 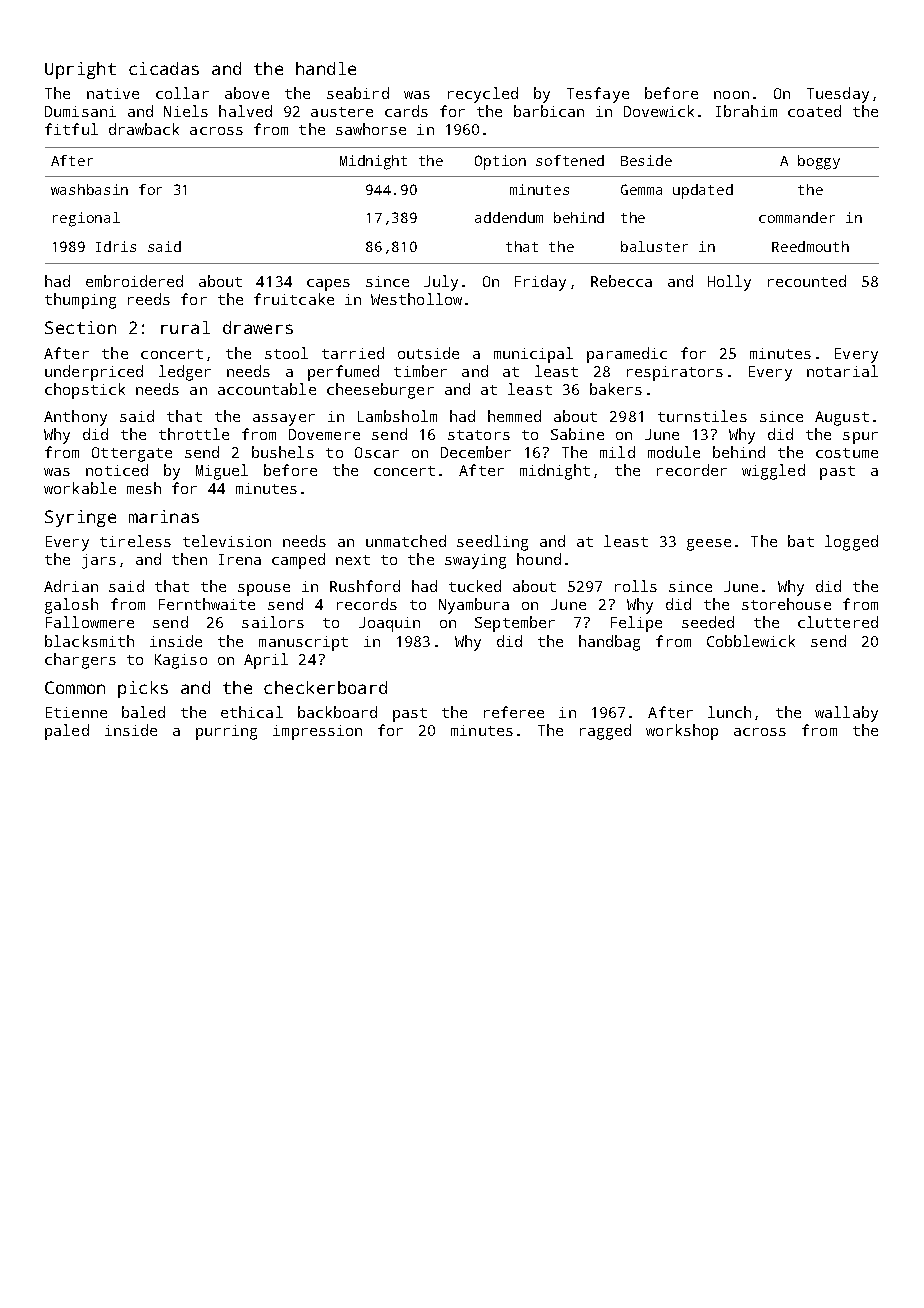 I want to click on workshop, so click(x=682, y=732).
